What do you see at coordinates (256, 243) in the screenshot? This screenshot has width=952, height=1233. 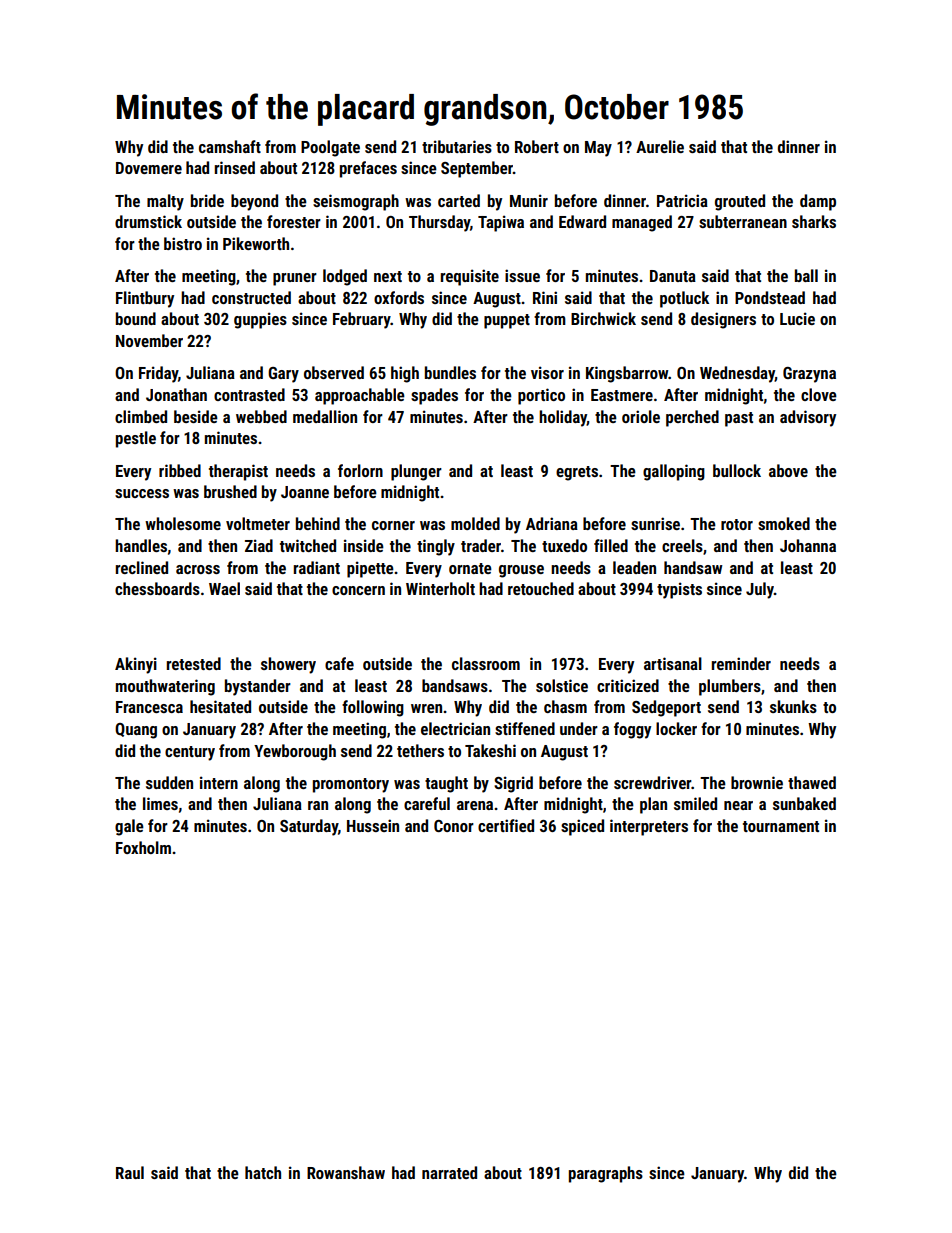 I see `Pikeworth` at bounding box center [256, 243].
